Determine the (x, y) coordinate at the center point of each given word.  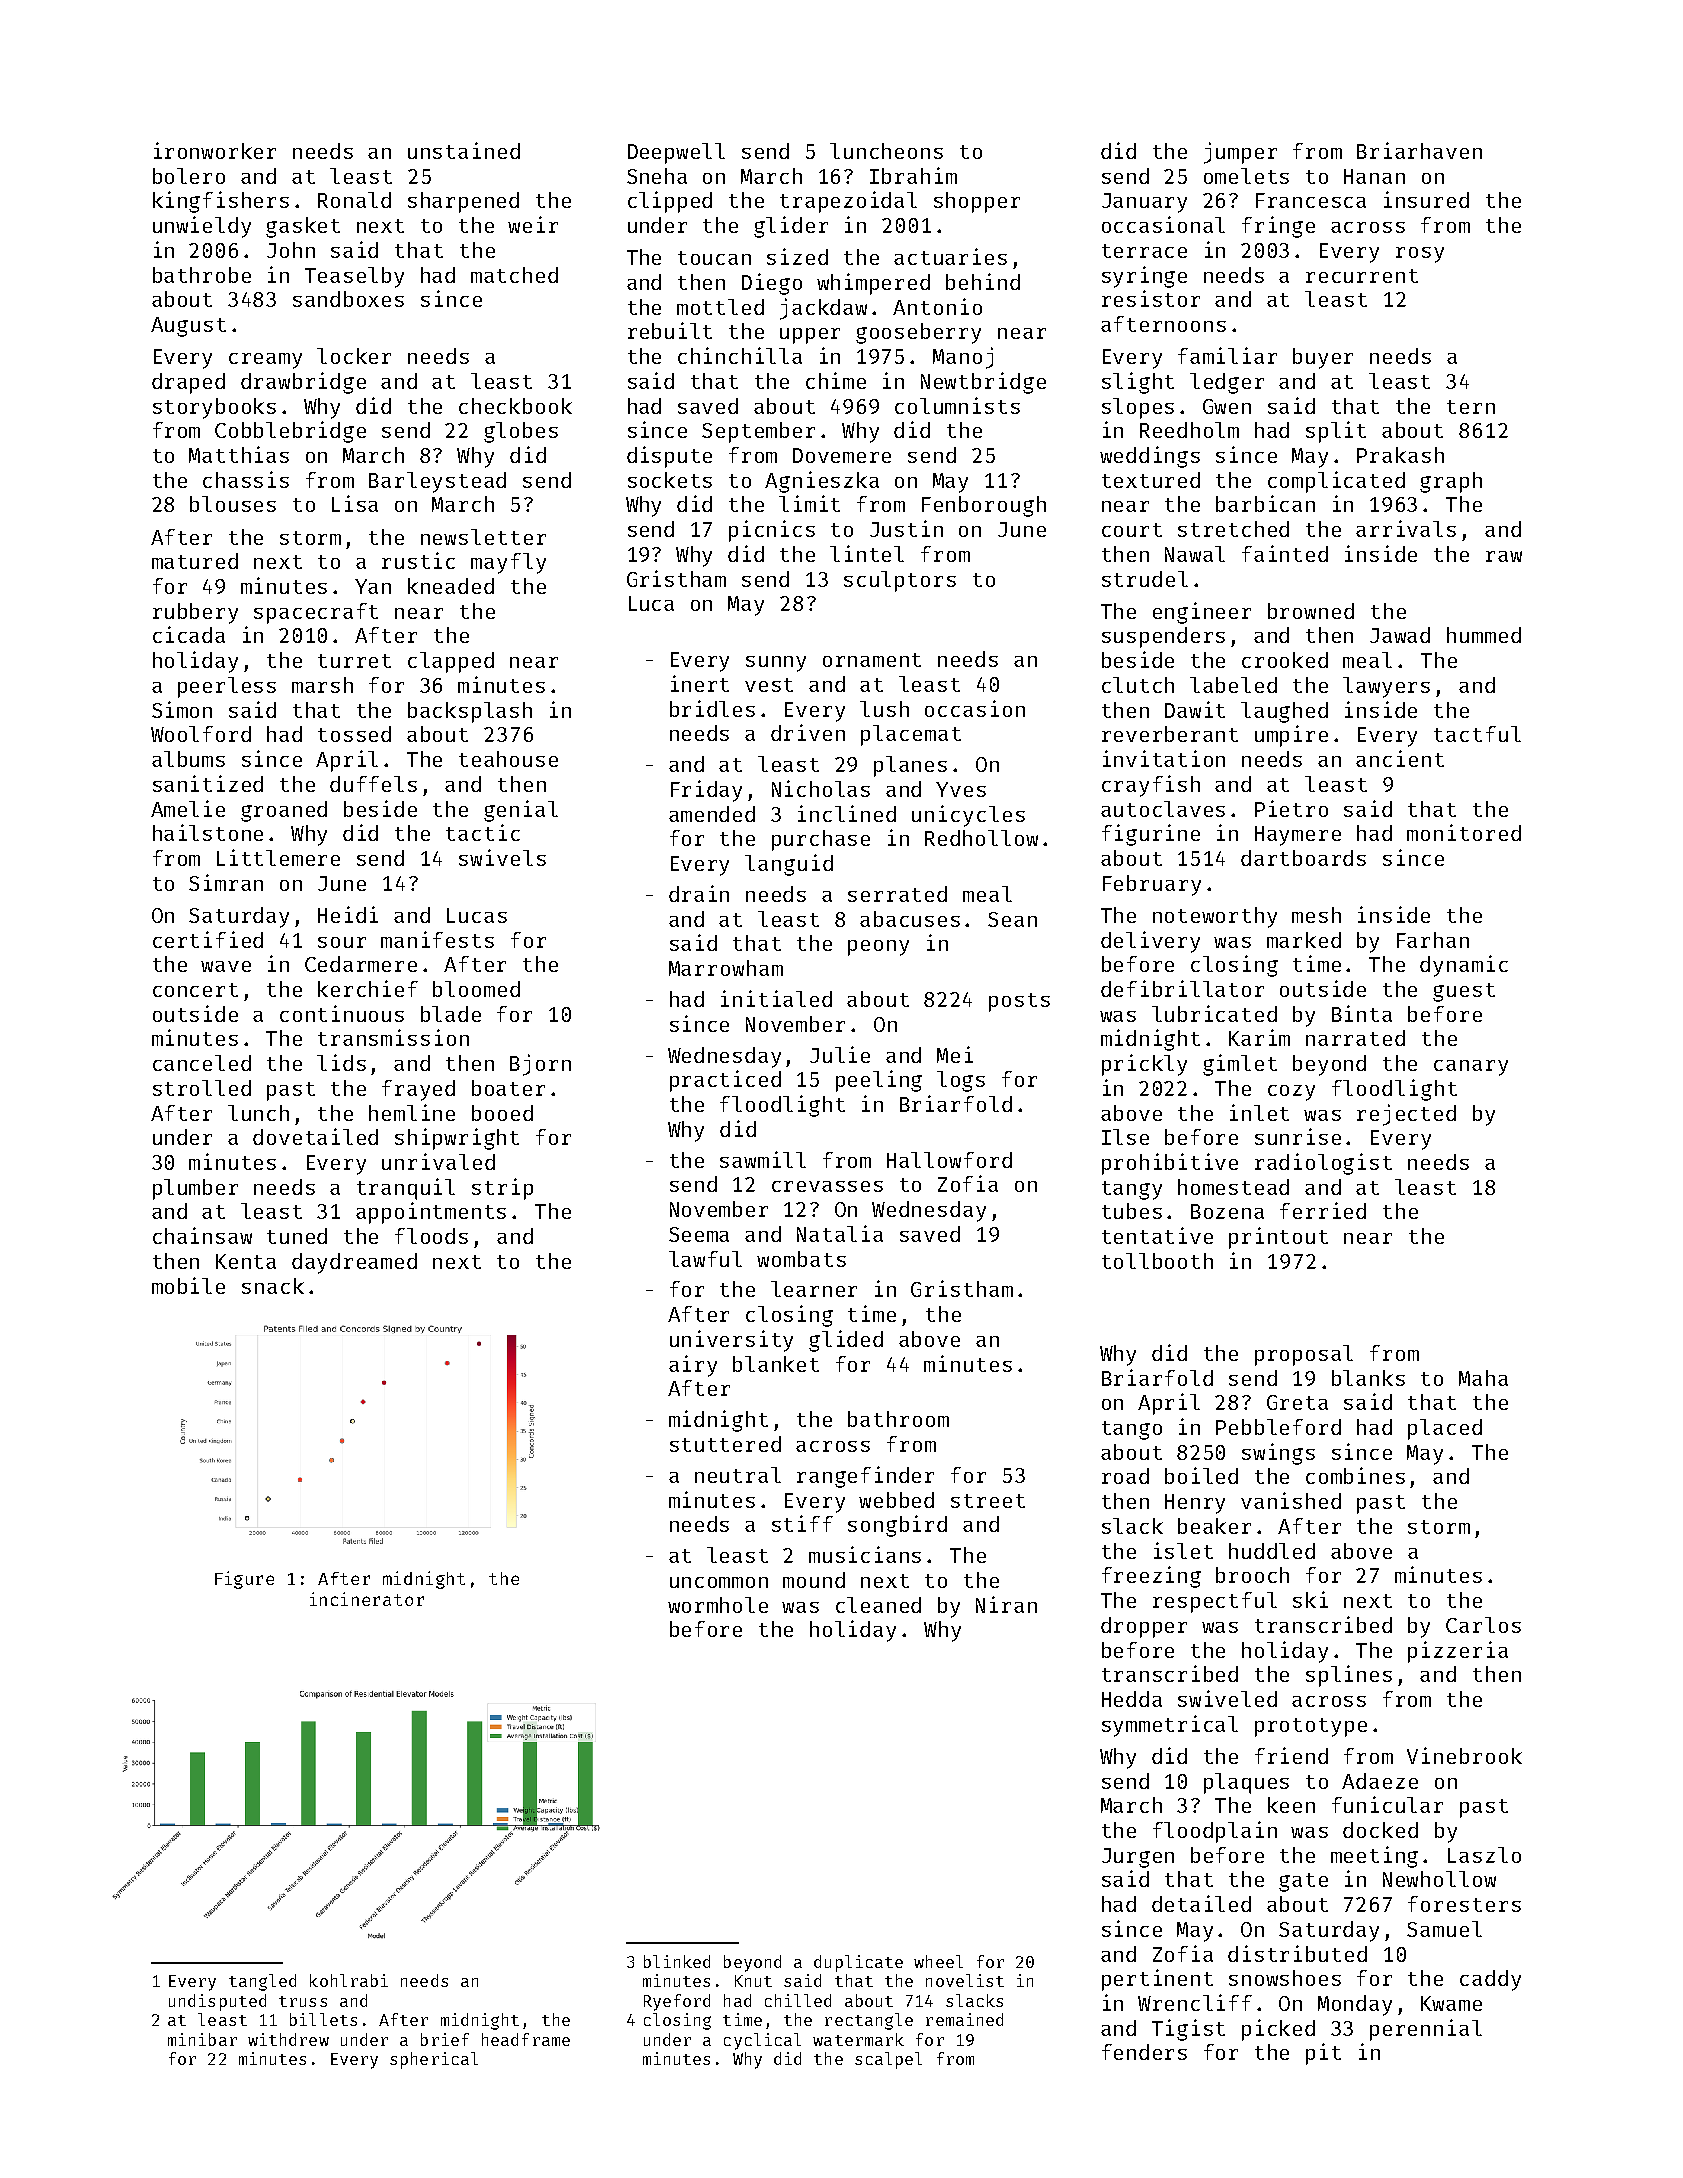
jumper (1240, 153)
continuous (342, 1013)
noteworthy (1215, 917)
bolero (189, 176)
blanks (1368, 1378)
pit (1323, 2054)
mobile (188, 1285)
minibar (202, 2039)
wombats (801, 1259)
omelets (1246, 176)
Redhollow (981, 838)
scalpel (888, 2060)
